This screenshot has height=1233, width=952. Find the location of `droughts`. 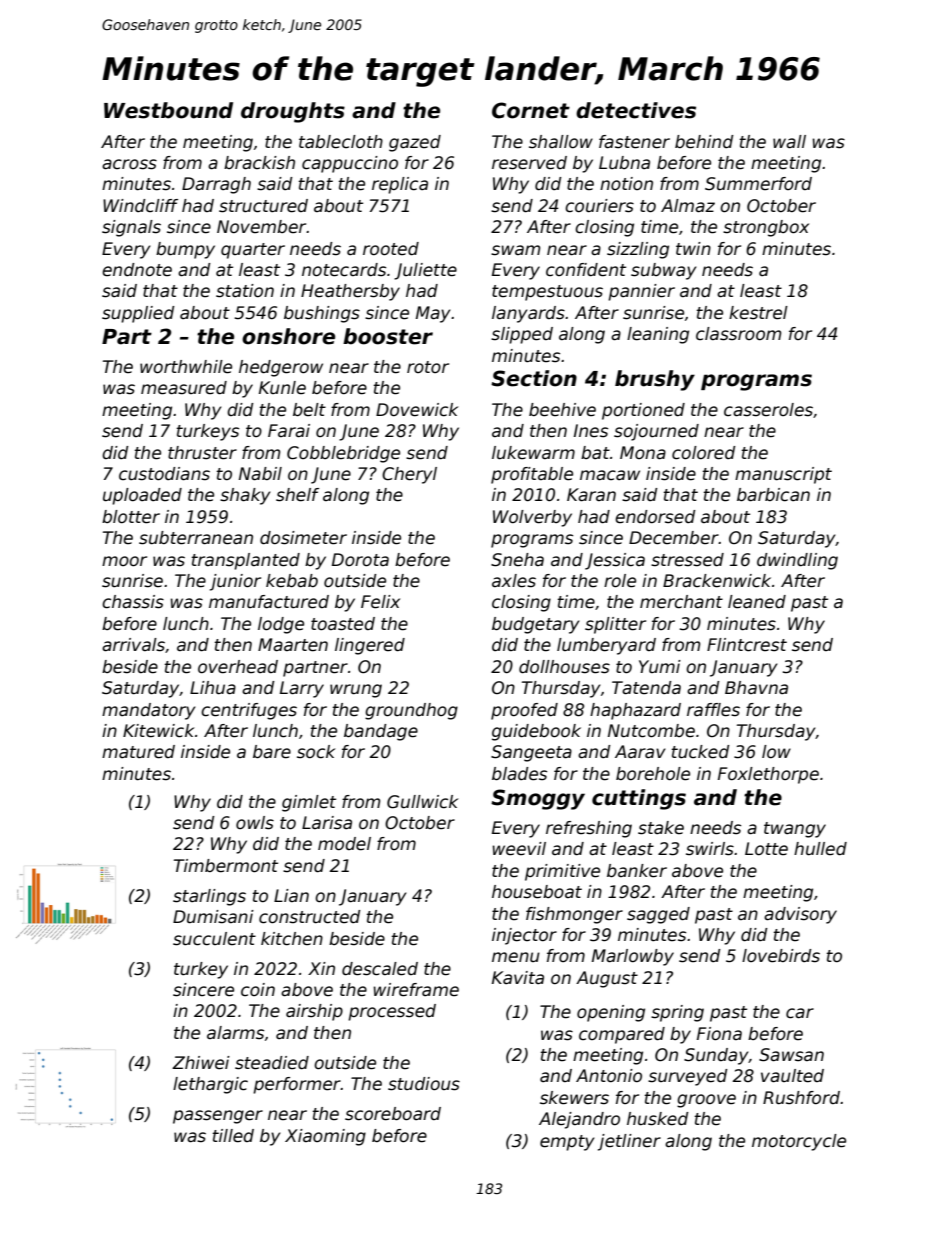

droughts is located at coordinates (293, 112).
